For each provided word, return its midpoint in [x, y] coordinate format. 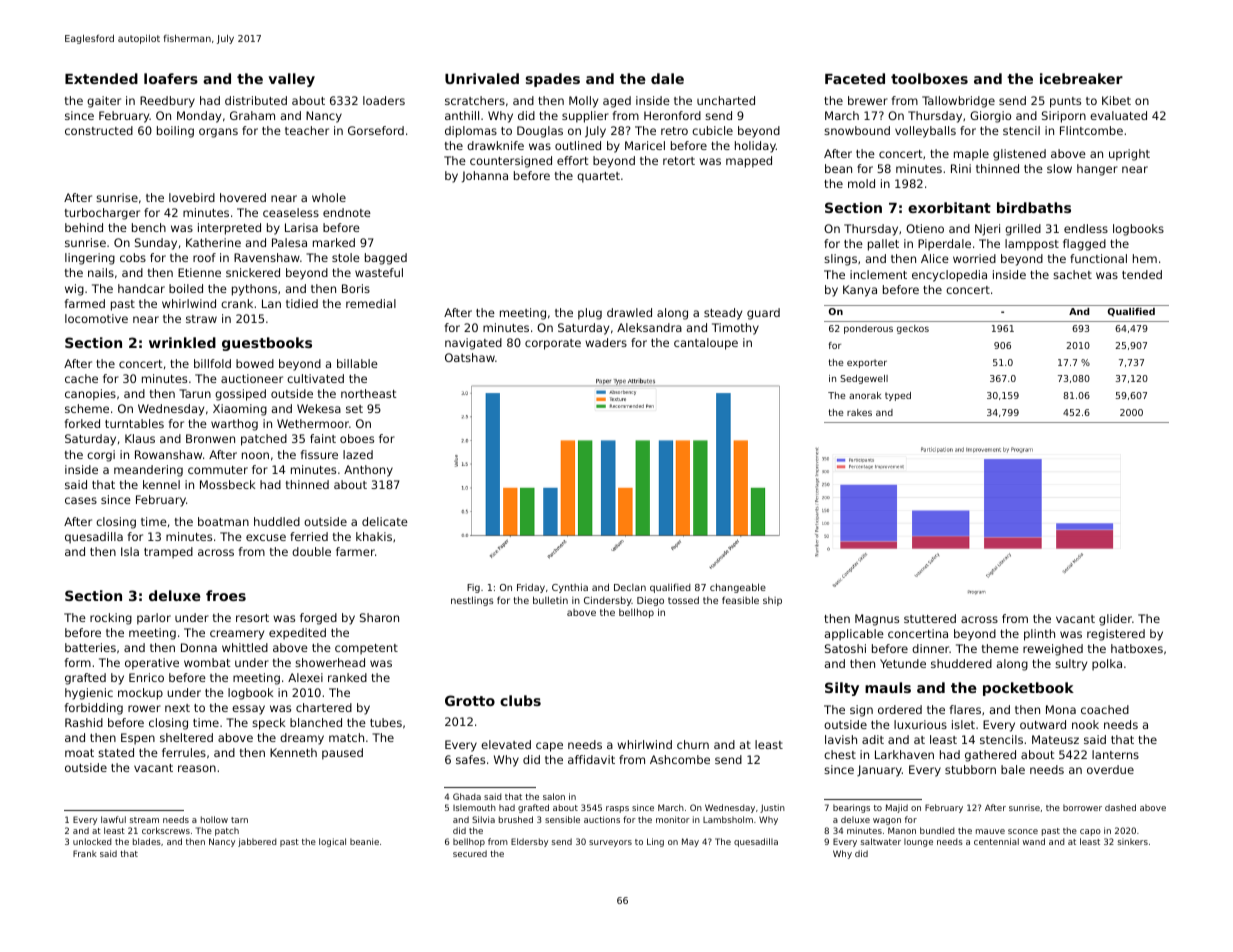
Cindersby [608, 601]
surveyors [610, 843]
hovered [243, 197]
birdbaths [1034, 207]
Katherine [213, 242]
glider [1115, 620]
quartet [598, 177]
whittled [245, 647]
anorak [865, 395]
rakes [859, 412]
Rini [961, 168]
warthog [234, 425]
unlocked [92, 841]
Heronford [672, 115]
